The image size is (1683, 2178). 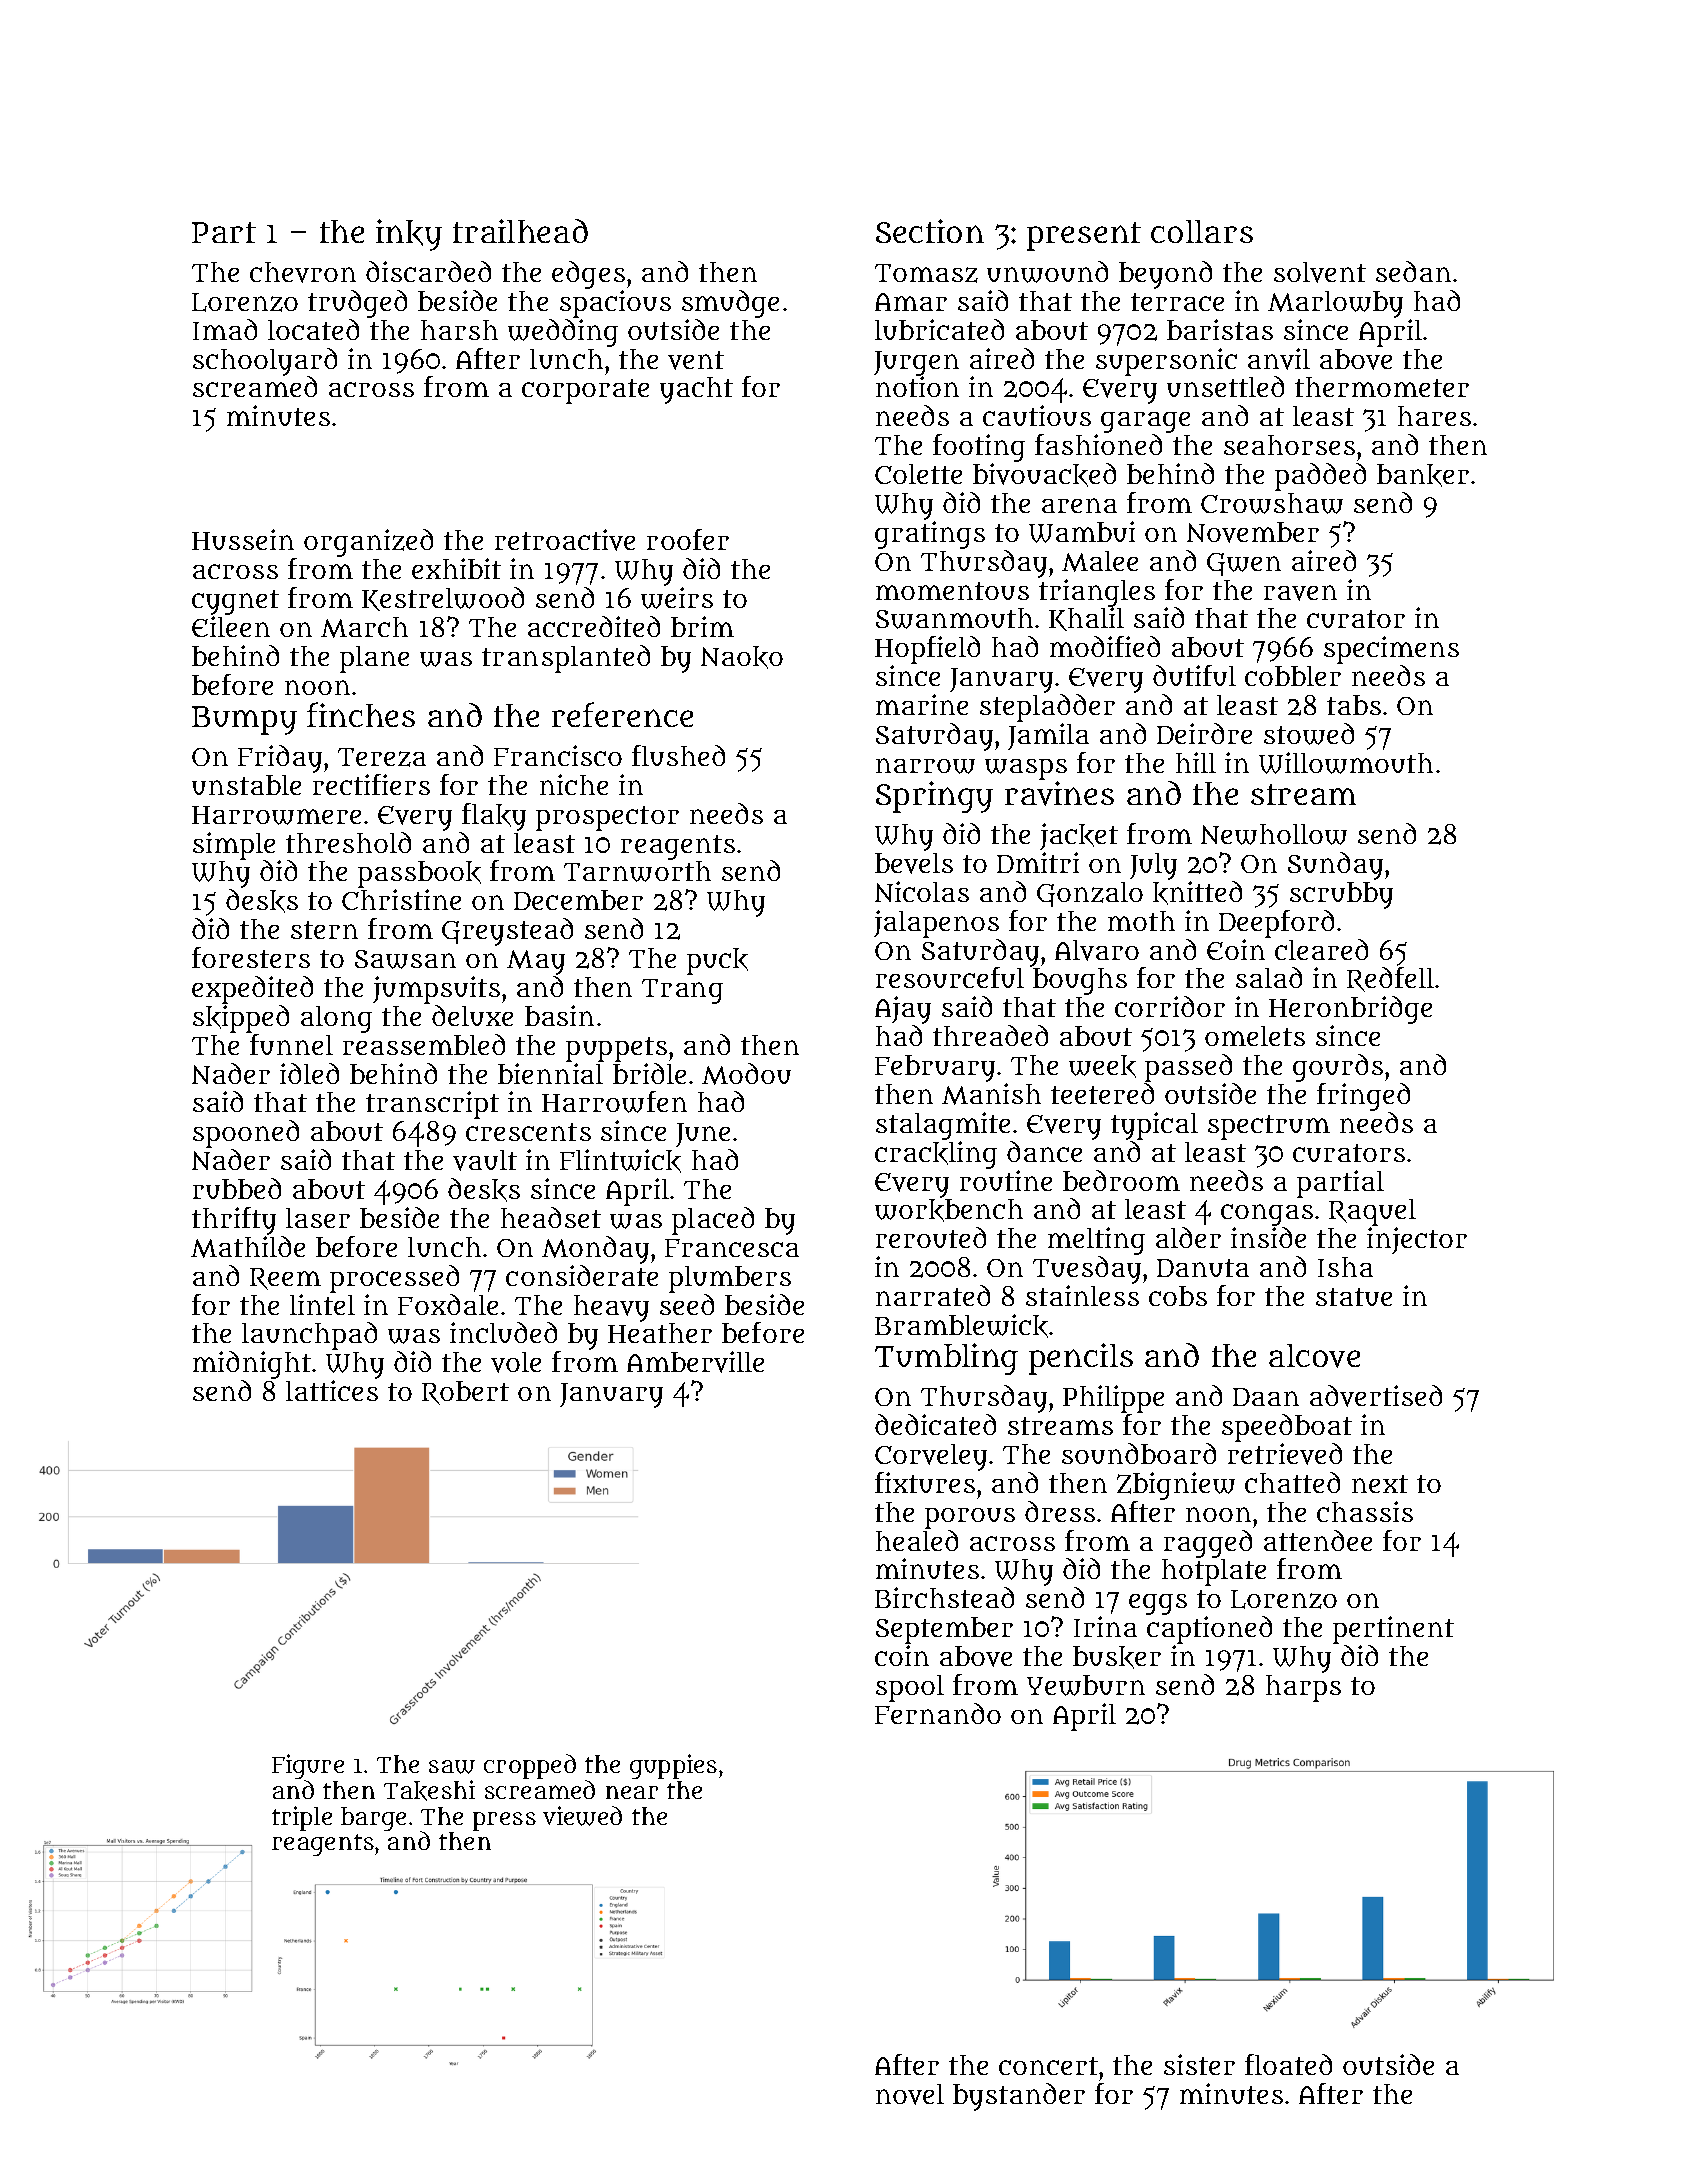 What do you see at coordinates (1393, 1630) in the screenshot?
I see `pertinent` at bounding box center [1393, 1630].
